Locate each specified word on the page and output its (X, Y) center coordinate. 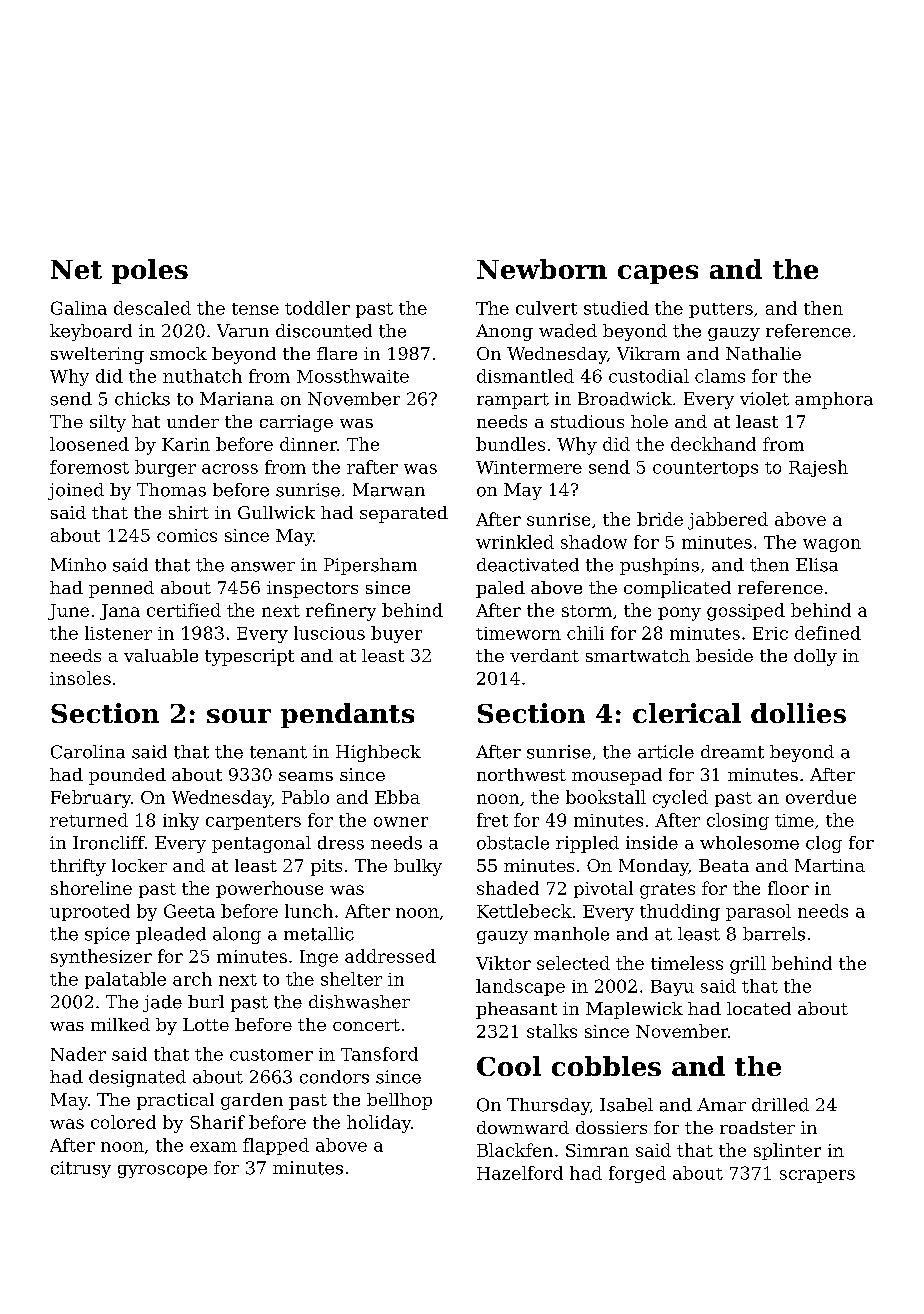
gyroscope (162, 1171)
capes (658, 274)
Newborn (542, 269)
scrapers (817, 1176)
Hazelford (520, 1173)
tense (255, 309)
